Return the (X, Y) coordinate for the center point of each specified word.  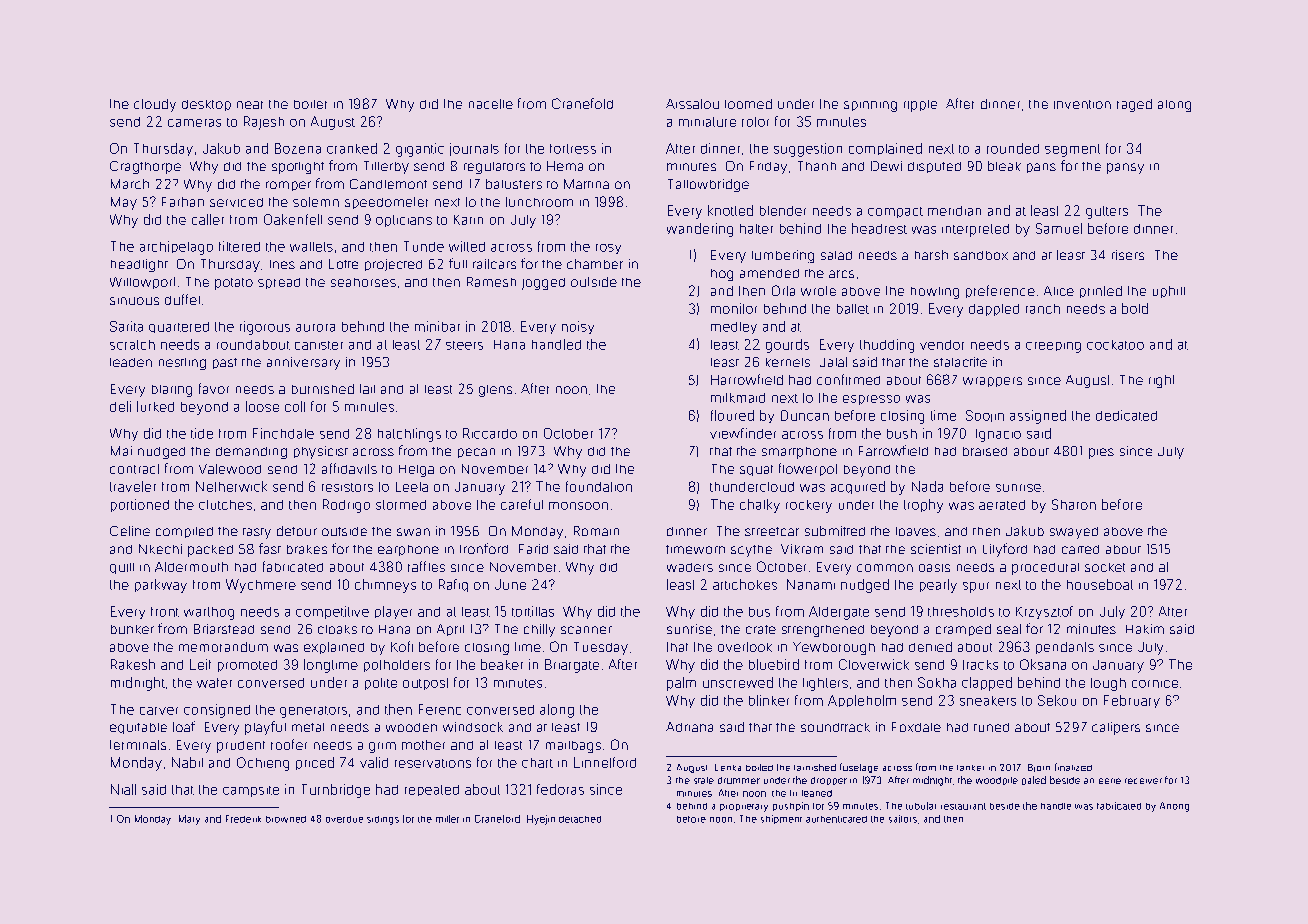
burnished (323, 389)
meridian (954, 211)
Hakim (1145, 629)
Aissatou (692, 104)
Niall (123, 789)
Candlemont (388, 184)
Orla (783, 290)
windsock (473, 727)
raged (1134, 105)
